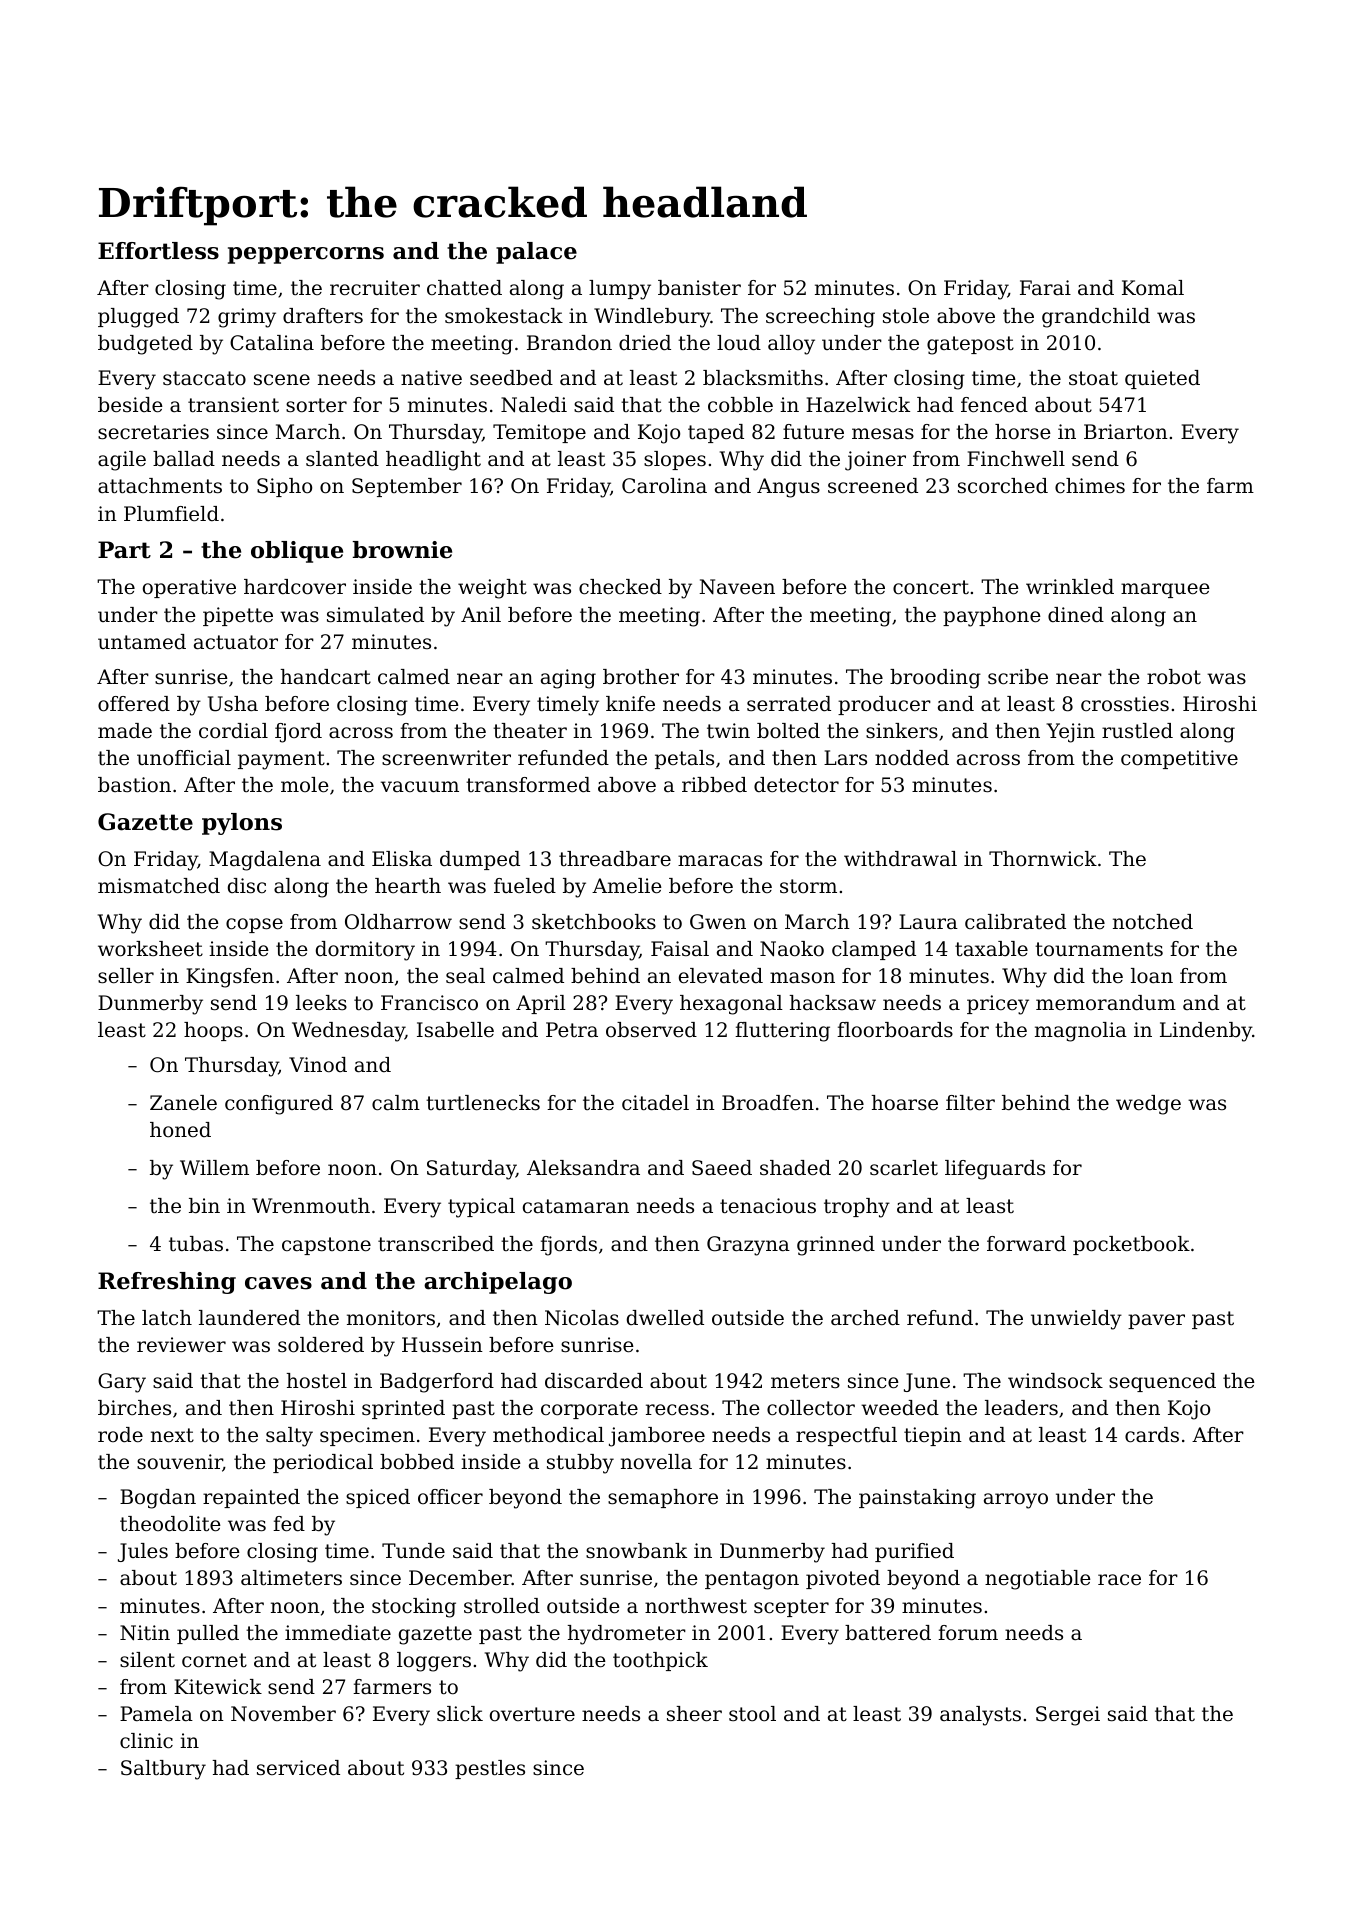 The image size is (1356, 1918). Describe the element at coordinates (1148, 1105) in the page. I see `wedge` at that location.
